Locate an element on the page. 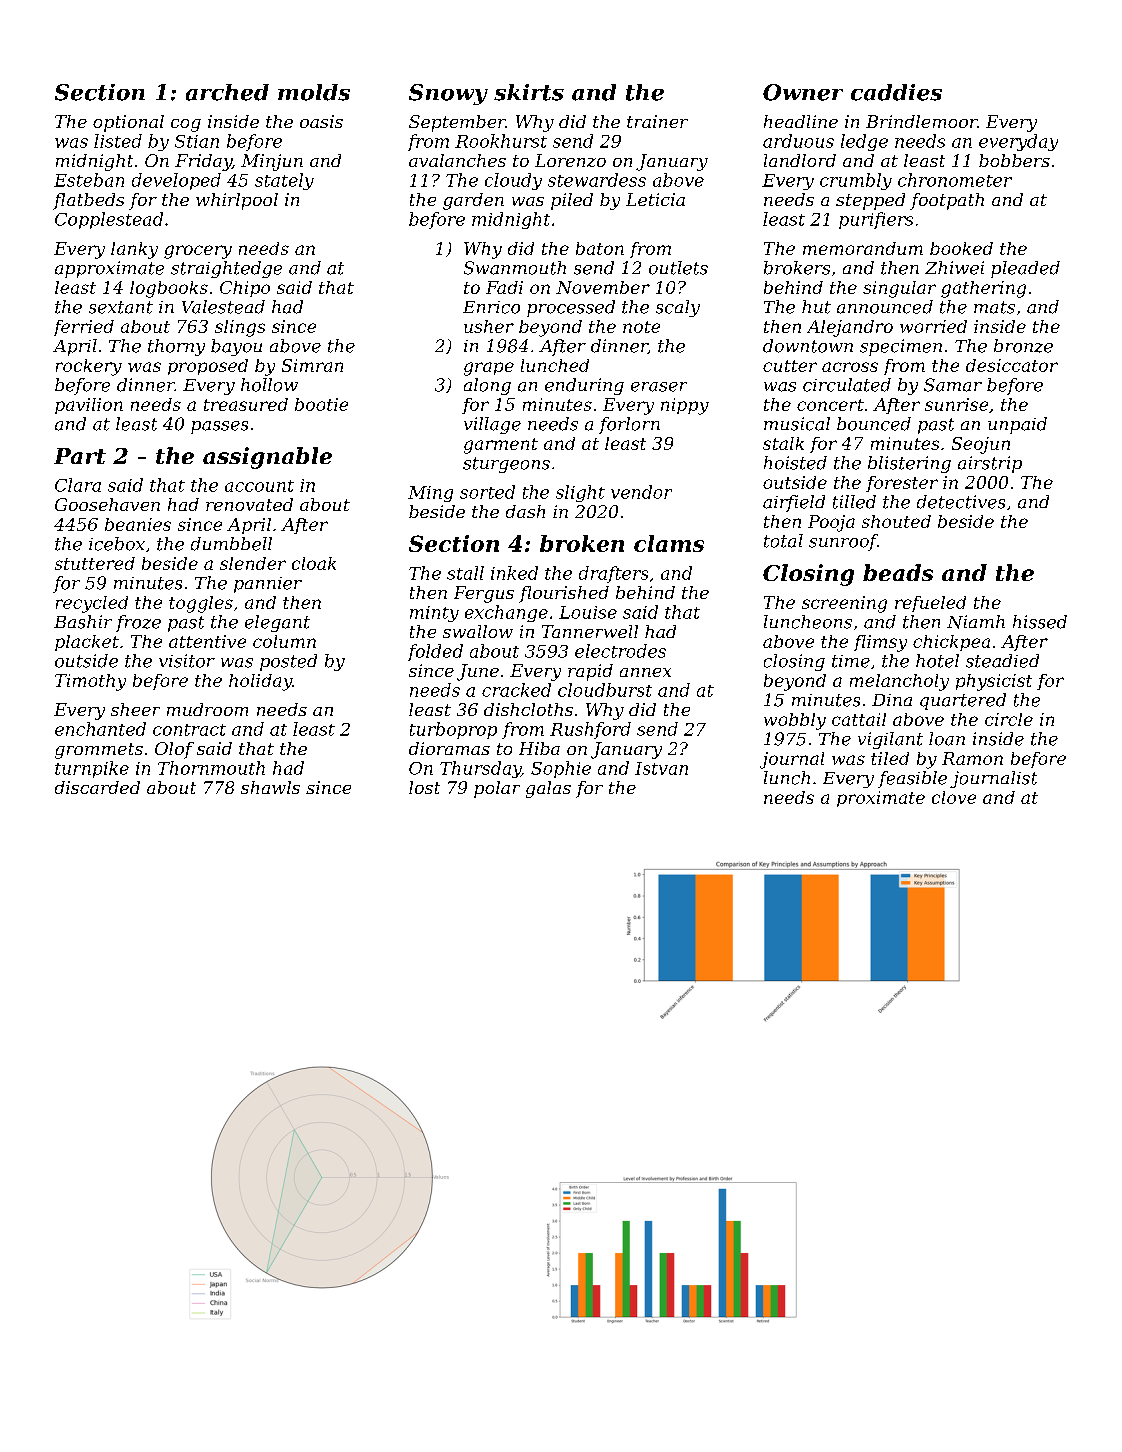  tilled is located at coordinates (854, 502).
